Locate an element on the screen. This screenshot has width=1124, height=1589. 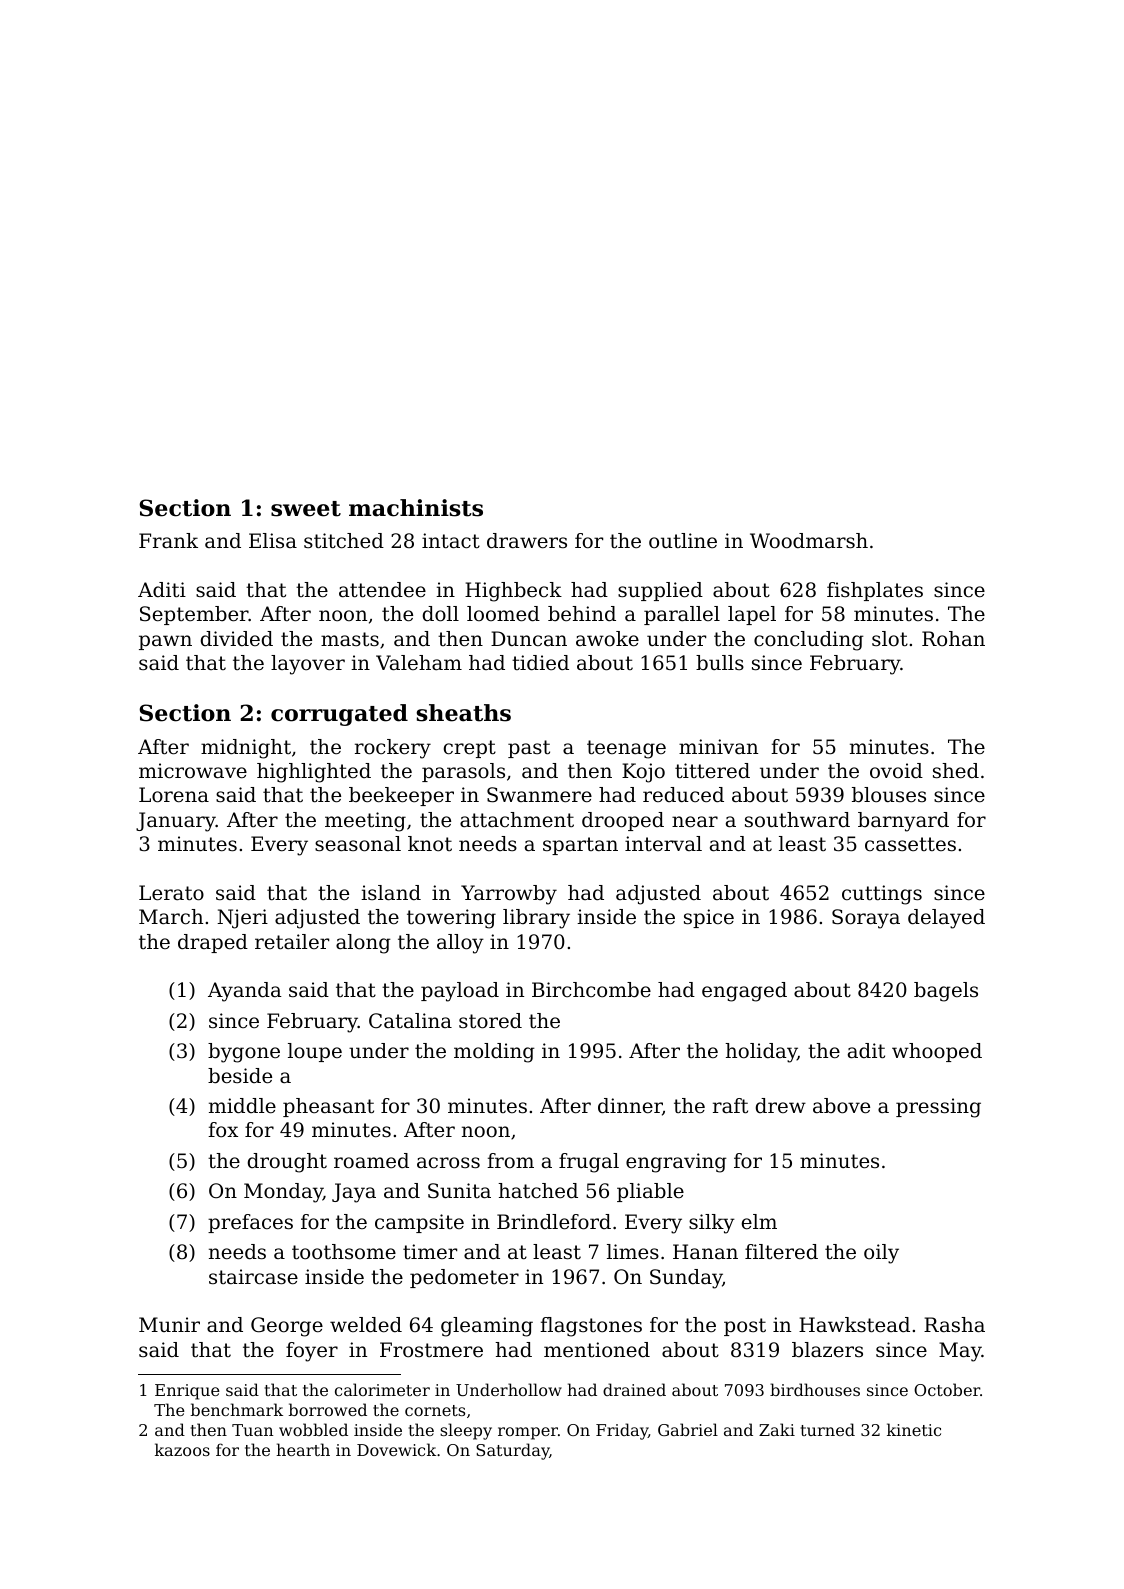
supplied is located at coordinates (660, 591).
